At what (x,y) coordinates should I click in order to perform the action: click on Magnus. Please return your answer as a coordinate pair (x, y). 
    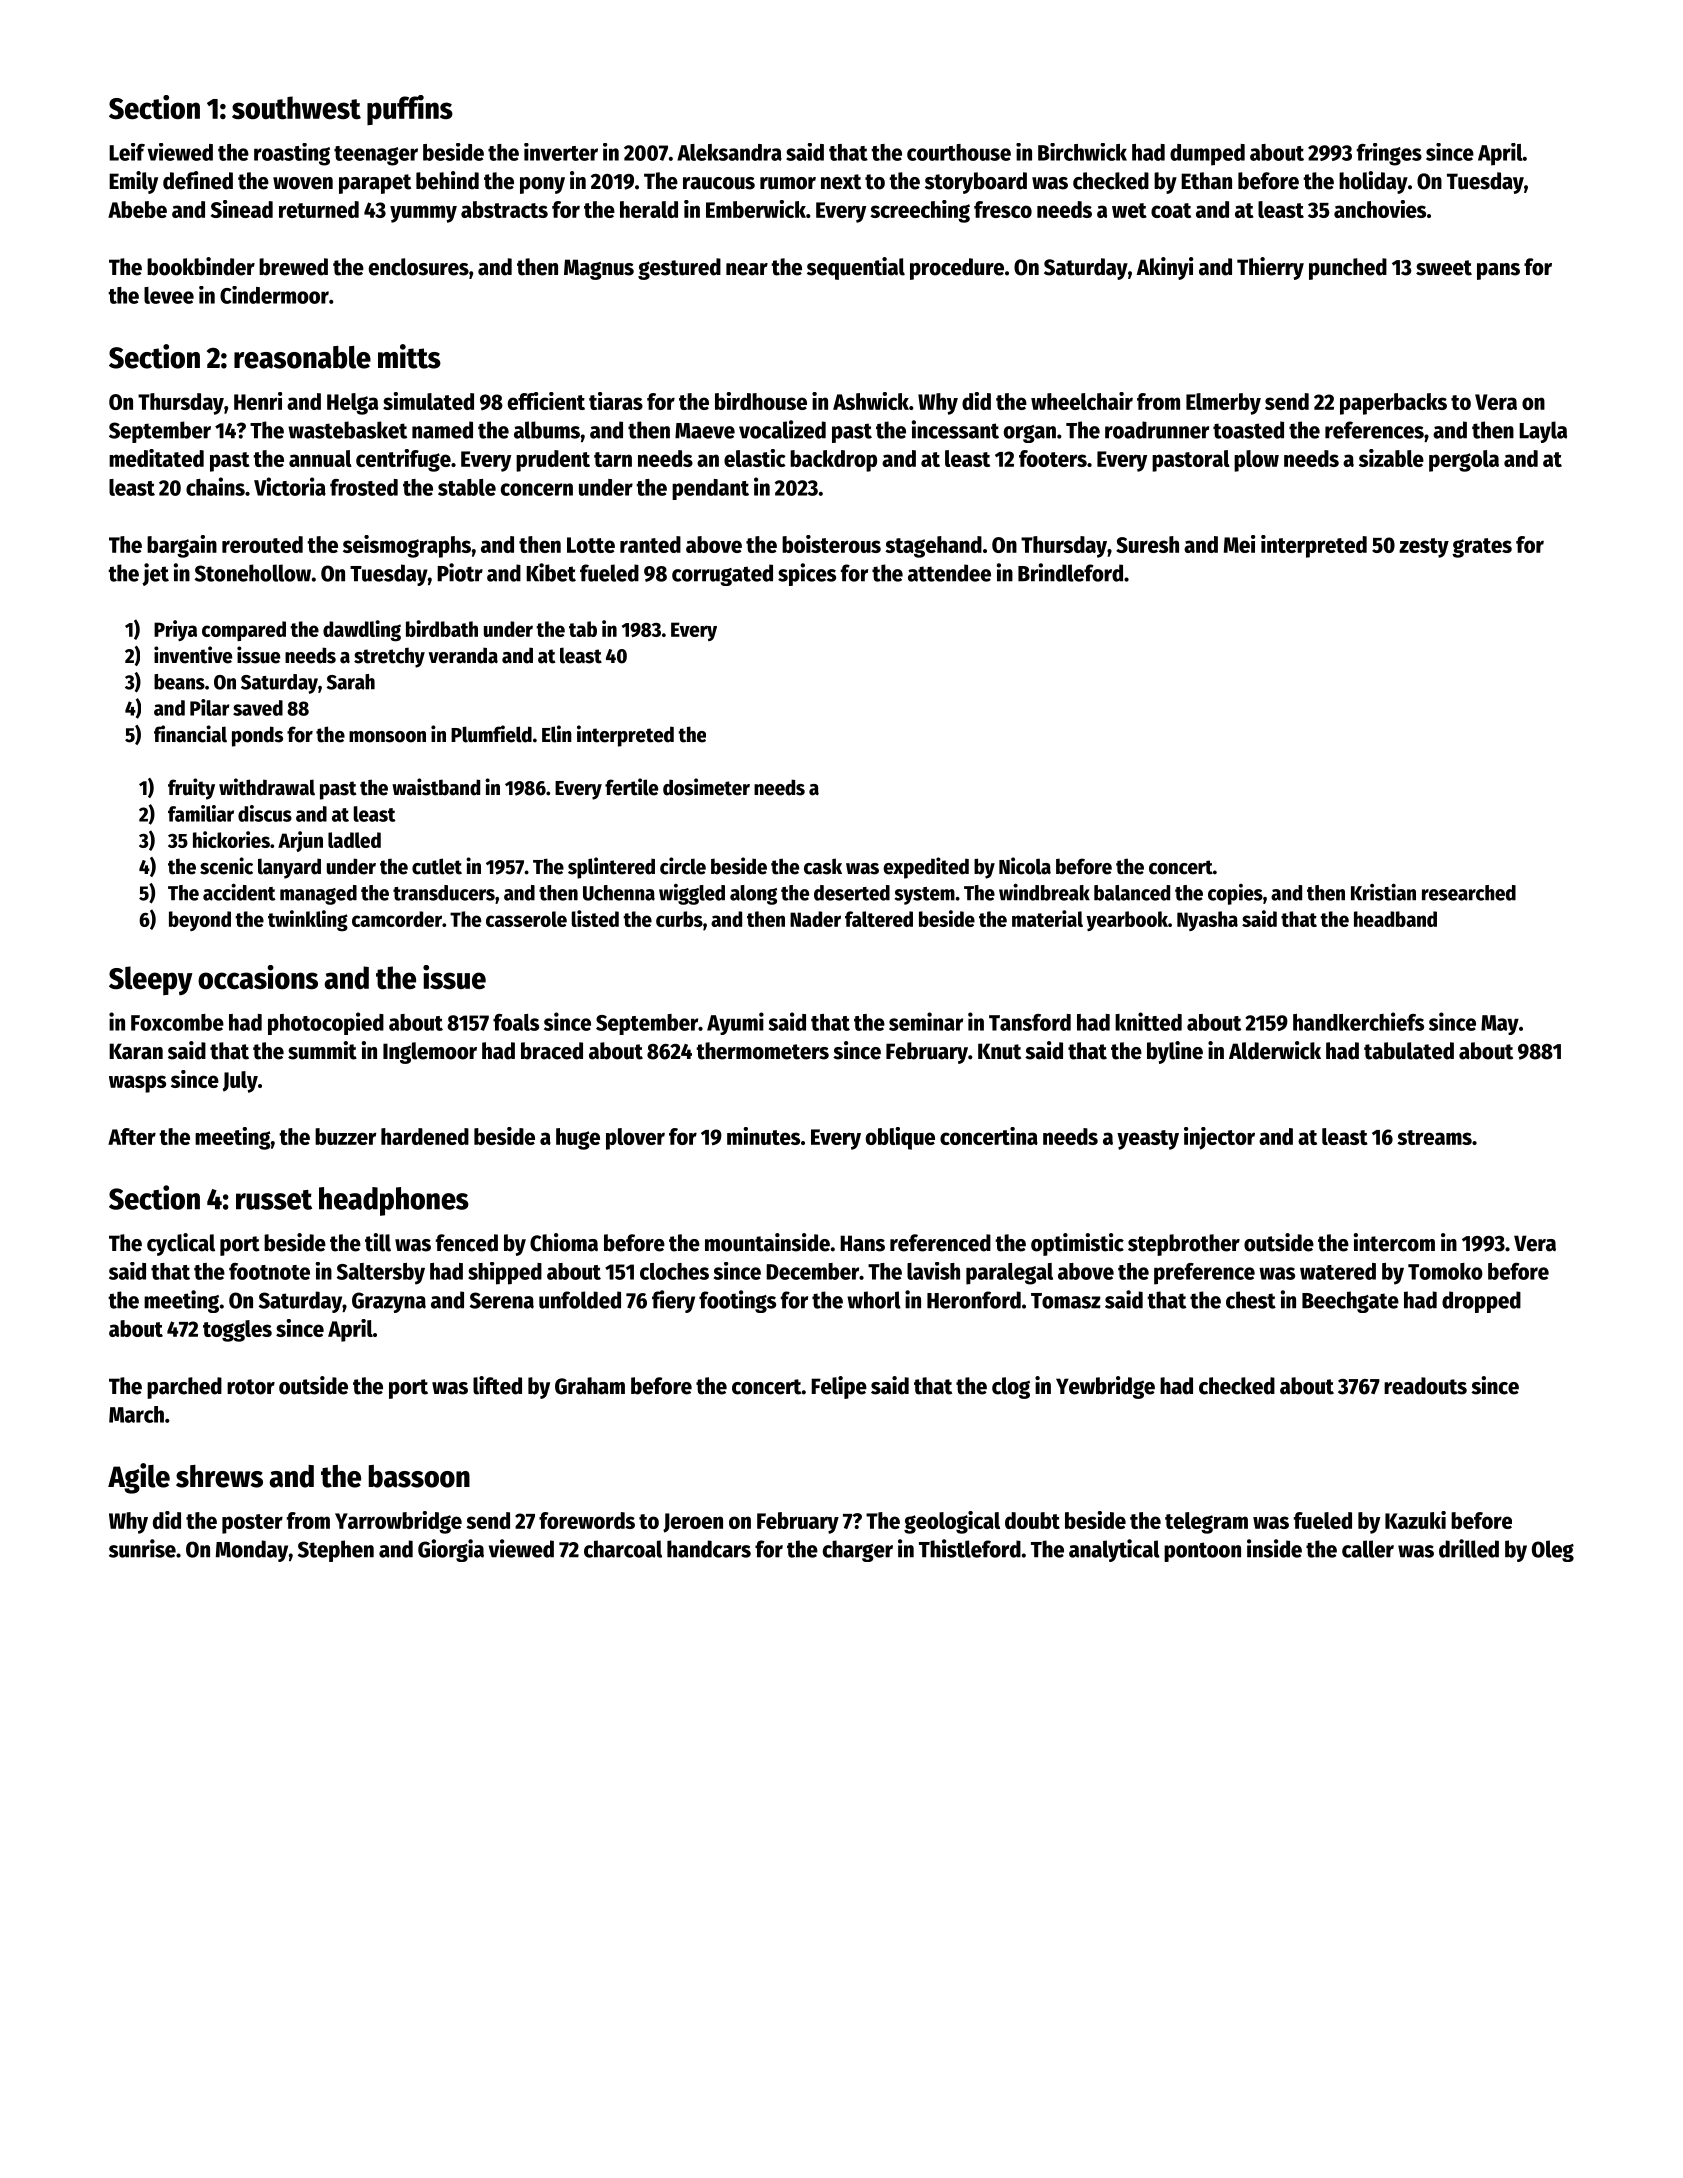
    Looking at the image, I should click on (599, 269).
